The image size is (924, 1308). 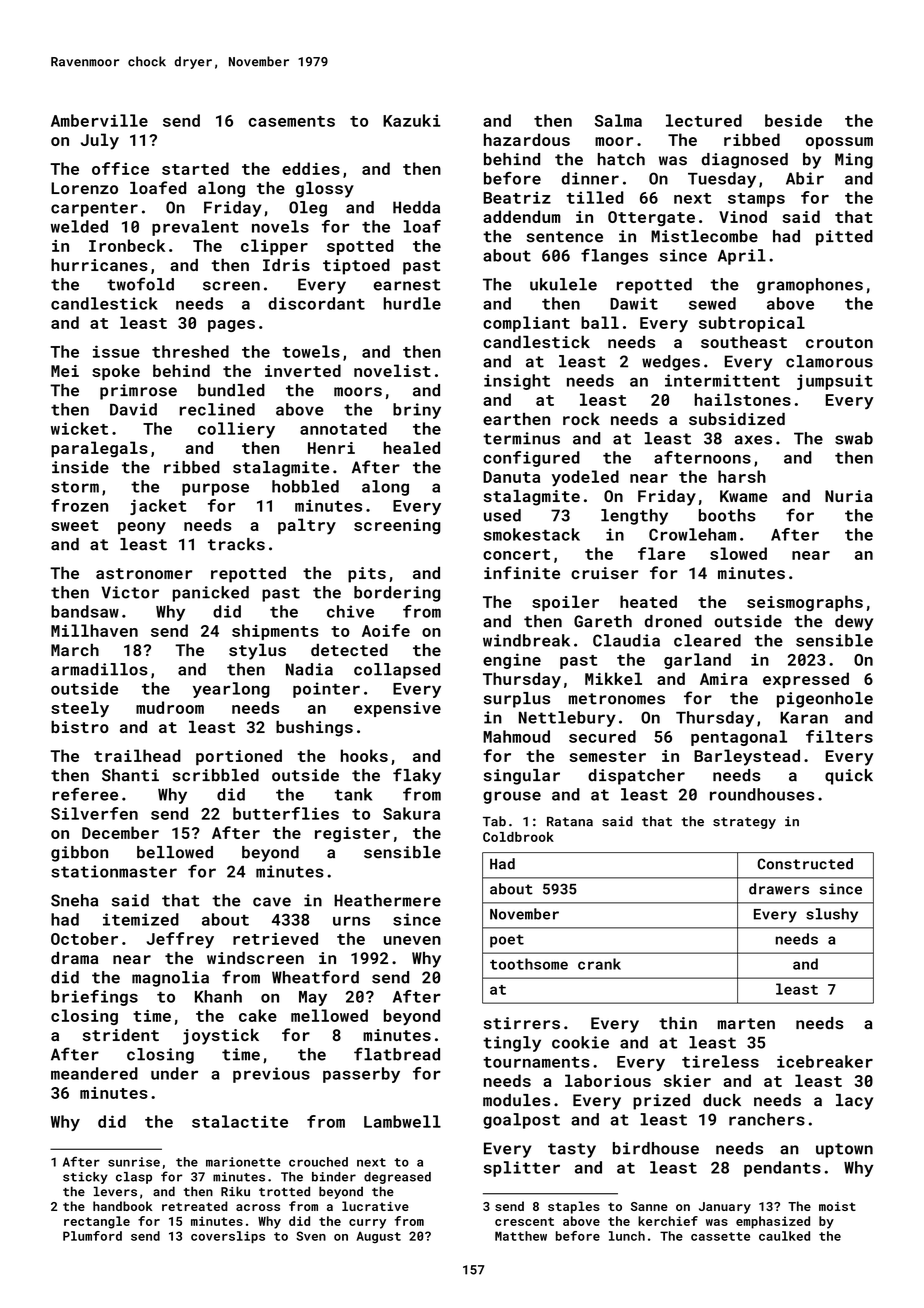 What do you see at coordinates (218, 996) in the screenshot?
I see `Khanh` at bounding box center [218, 996].
